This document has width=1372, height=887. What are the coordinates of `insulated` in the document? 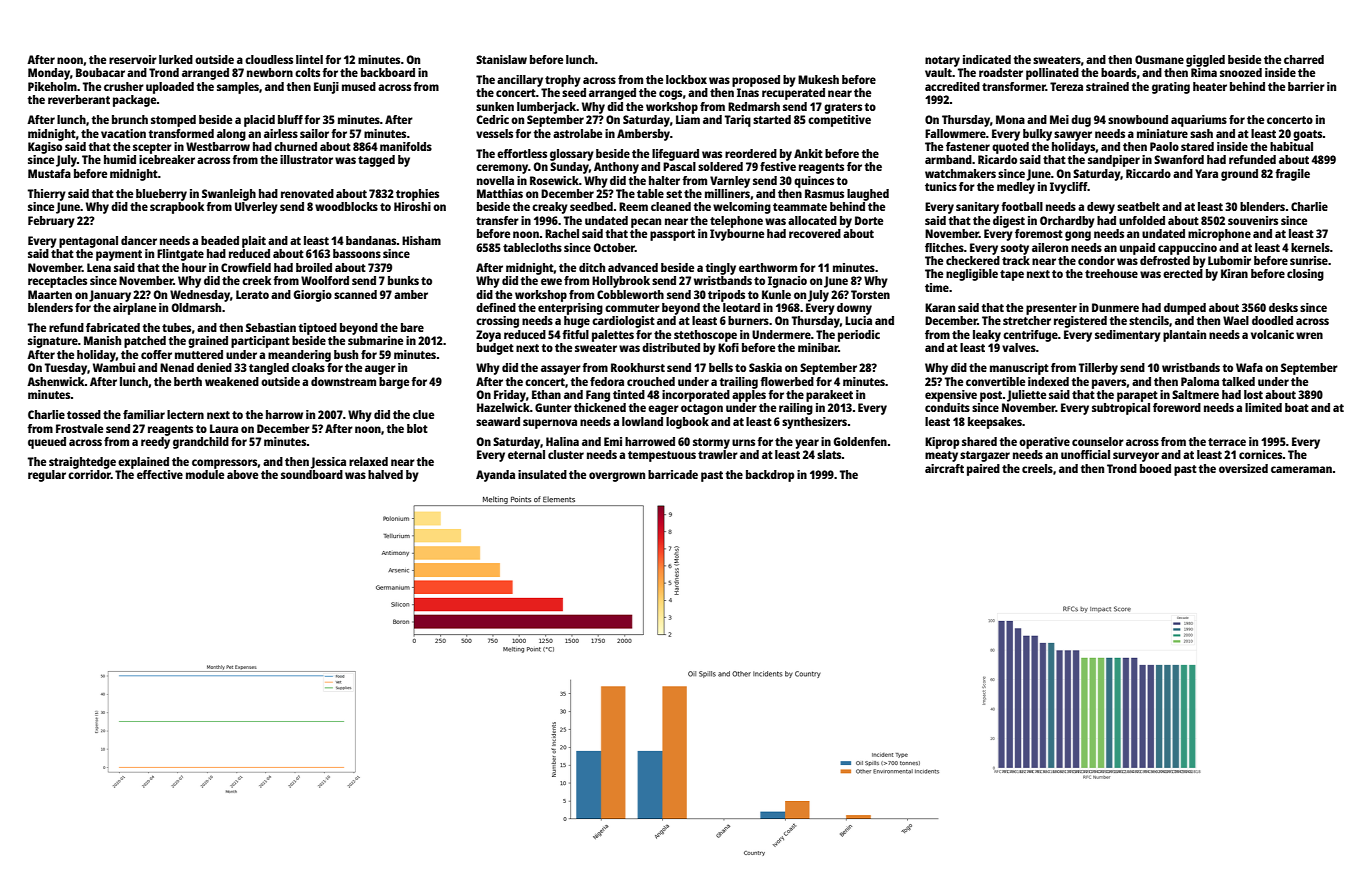 It's located at (542, 474).
